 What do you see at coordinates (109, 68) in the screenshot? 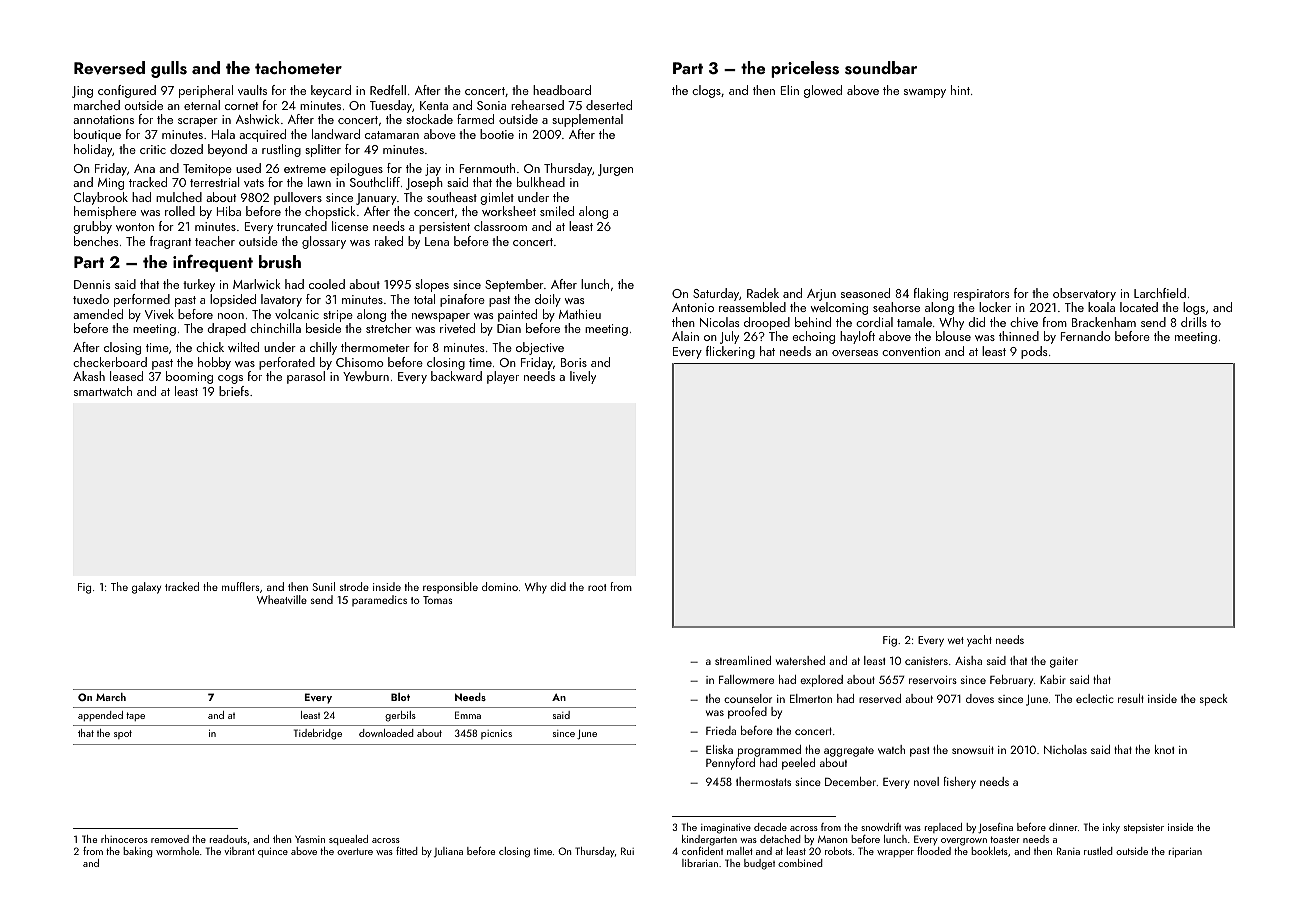
I see `Reversed` at bounding box center [109, 68].
